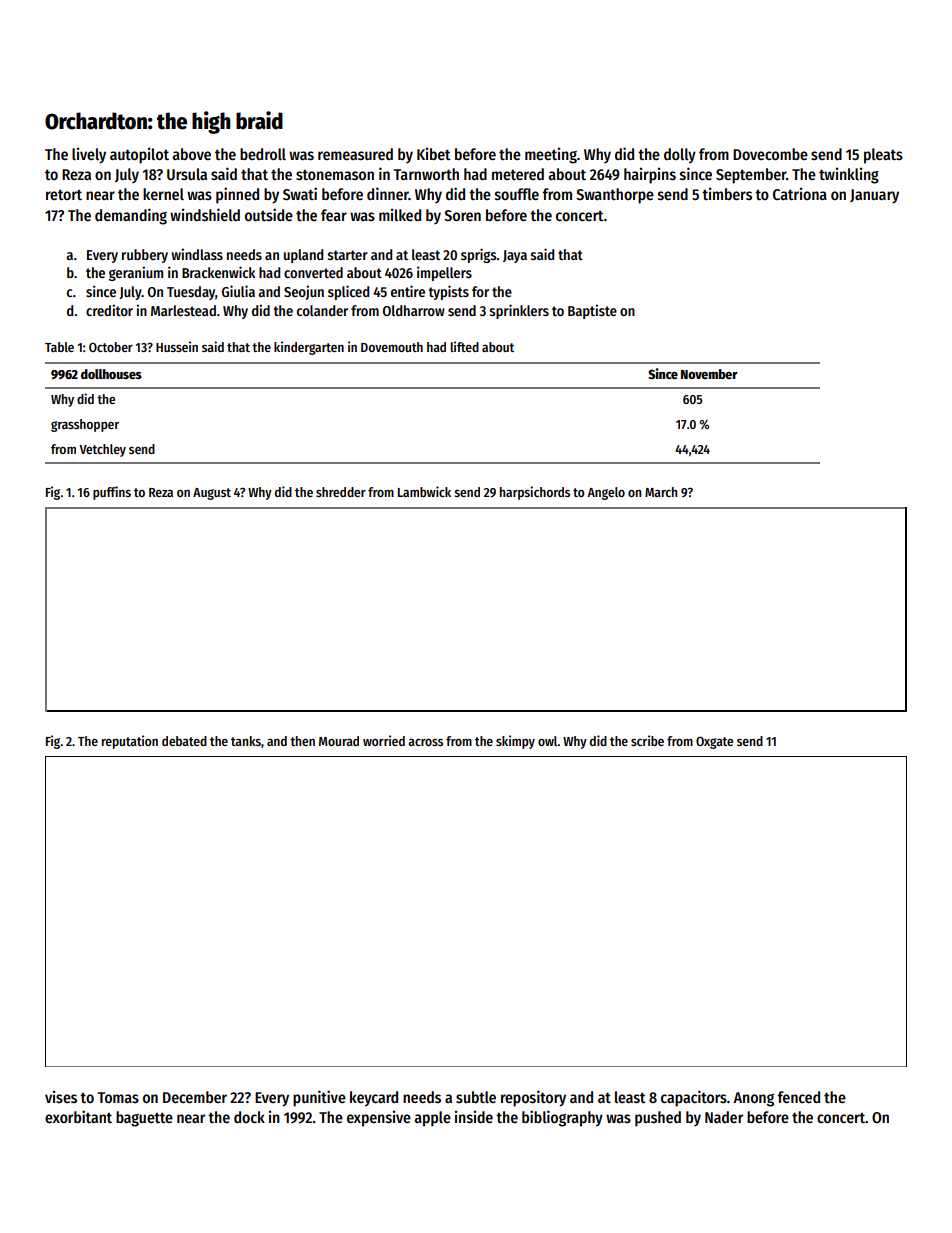 The width and height of the screenshot is (952, 1233). I want to click on scribe, so click(647, 740).
